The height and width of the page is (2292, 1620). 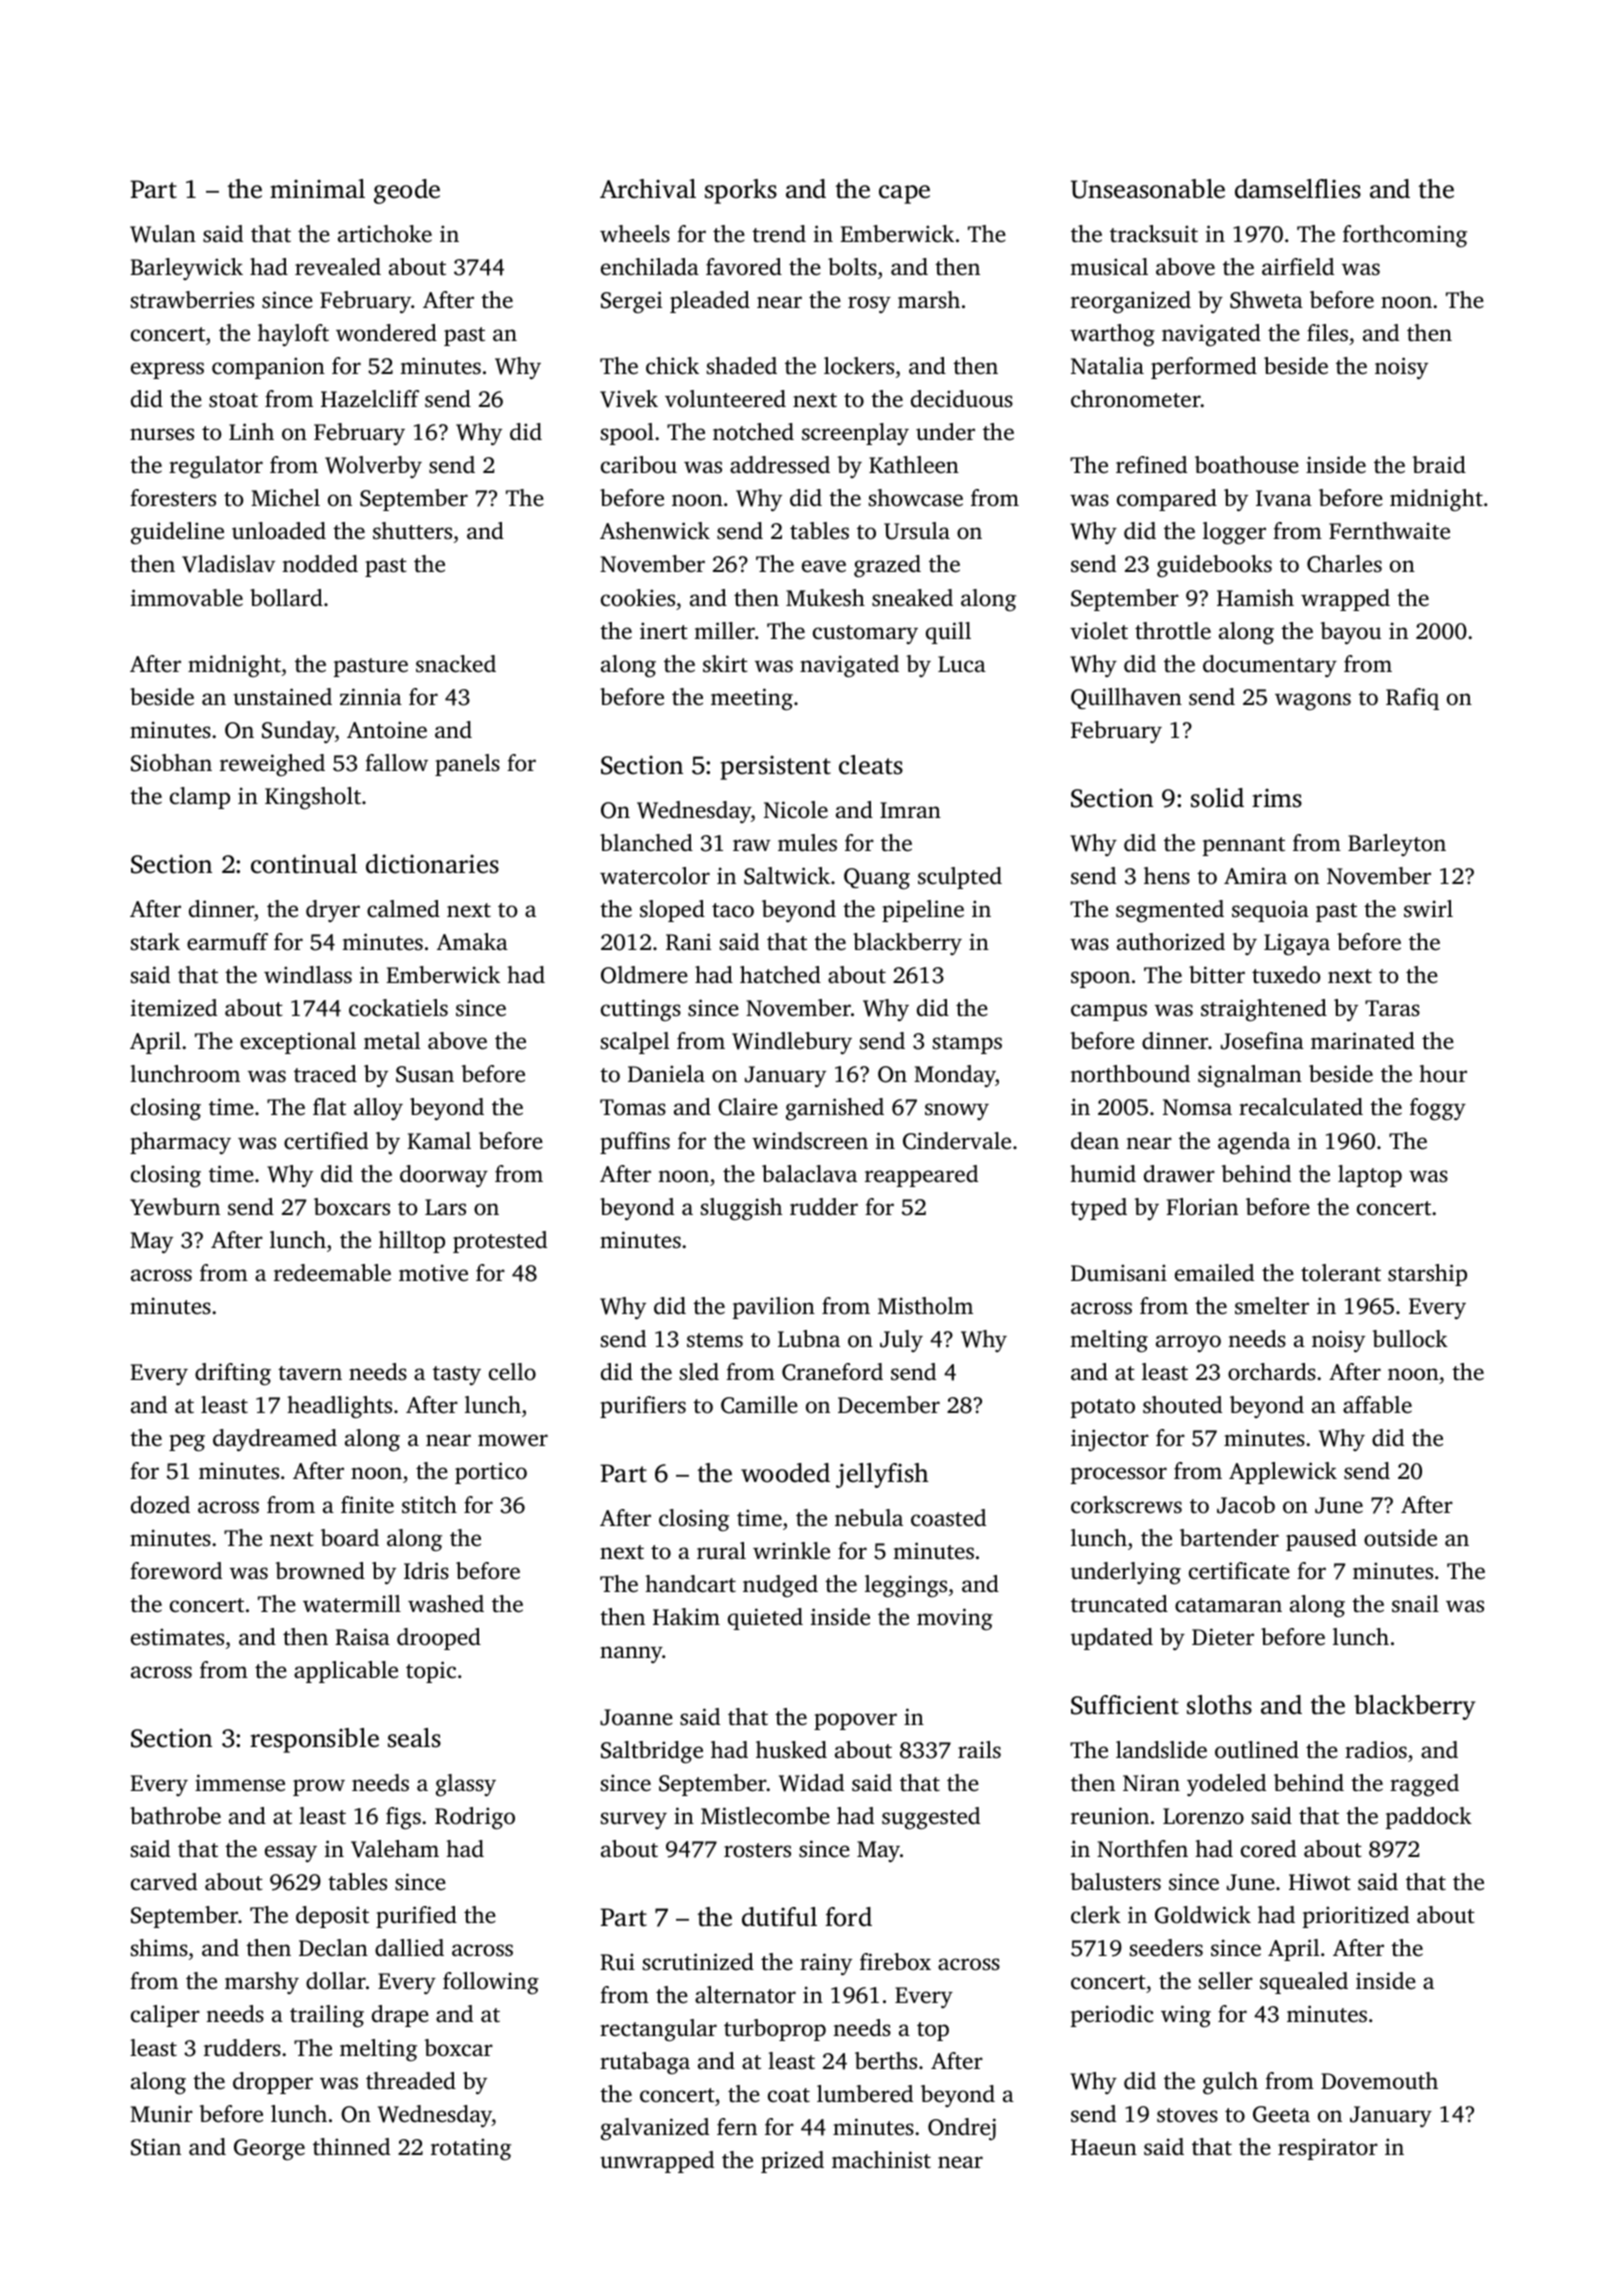 What do you see at coordinates (174, 1008) in the page?
I see `itemized` at bounding box center [174, 1008].
